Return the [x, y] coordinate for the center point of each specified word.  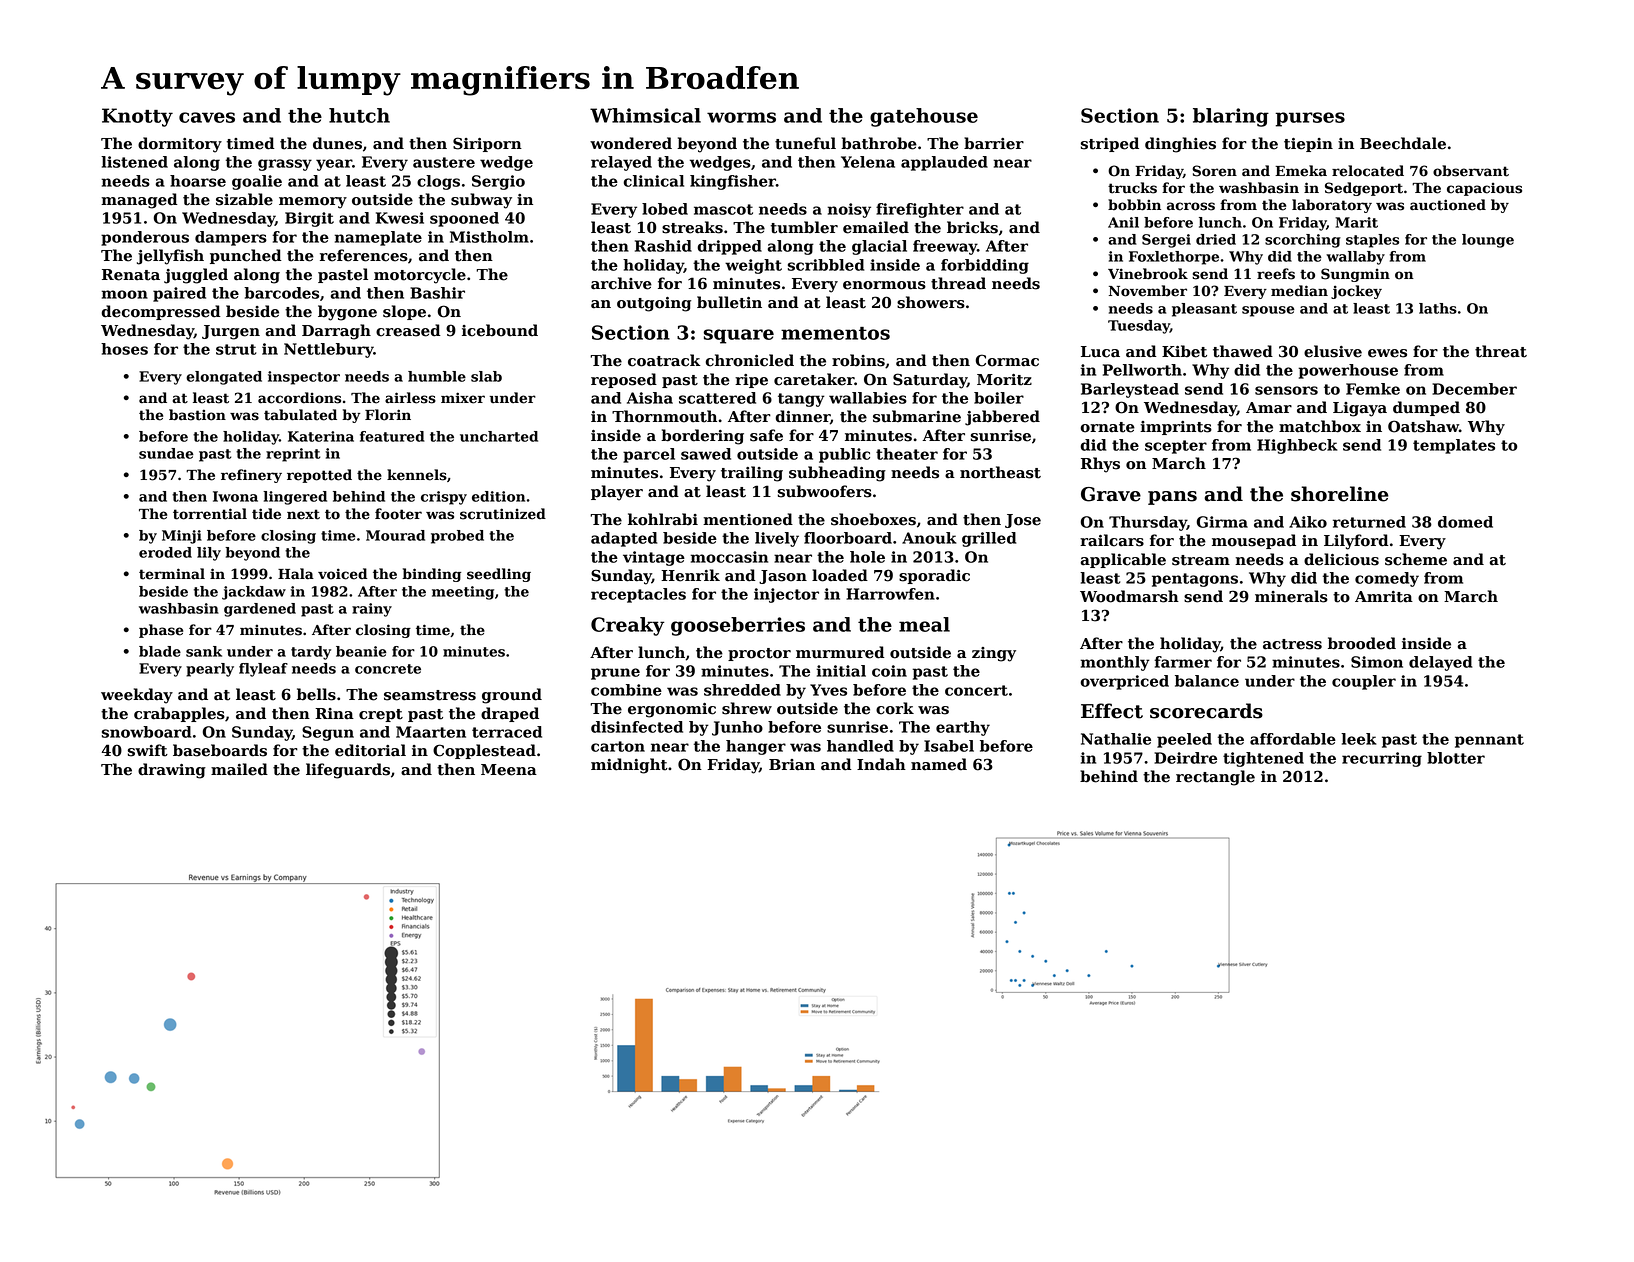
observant [1471, 171]
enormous [884, 285]
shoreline [1340, 494]
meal [924, 624]
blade [160, 651]
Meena [509, 770]
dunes [337, 143]
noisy [849, 210]
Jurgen [231, 332]
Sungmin [1355, 275]
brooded [1362, 643]
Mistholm [489, 237]
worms [741, 117]
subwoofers [825, 491]
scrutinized [503, 514]
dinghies [1180, 145]
